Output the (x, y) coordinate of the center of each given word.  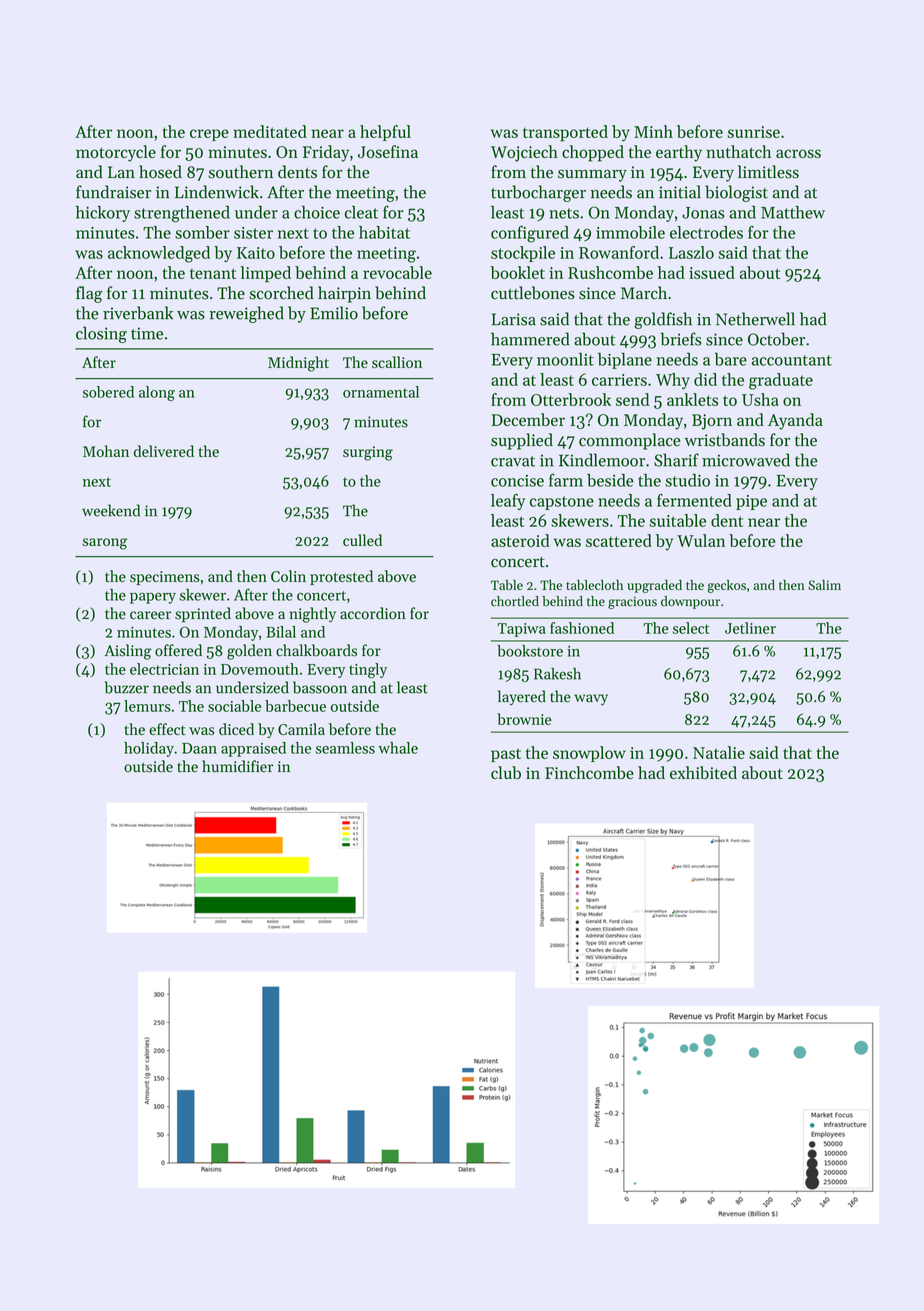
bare (731, 359)
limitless (768, 172)
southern (241, 172)
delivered (164, 451)
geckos (727, 586)
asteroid (520, 540)
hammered (530, 339)
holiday (149, 749)
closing (101, 334)
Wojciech (524, 153)
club (506, 772)
